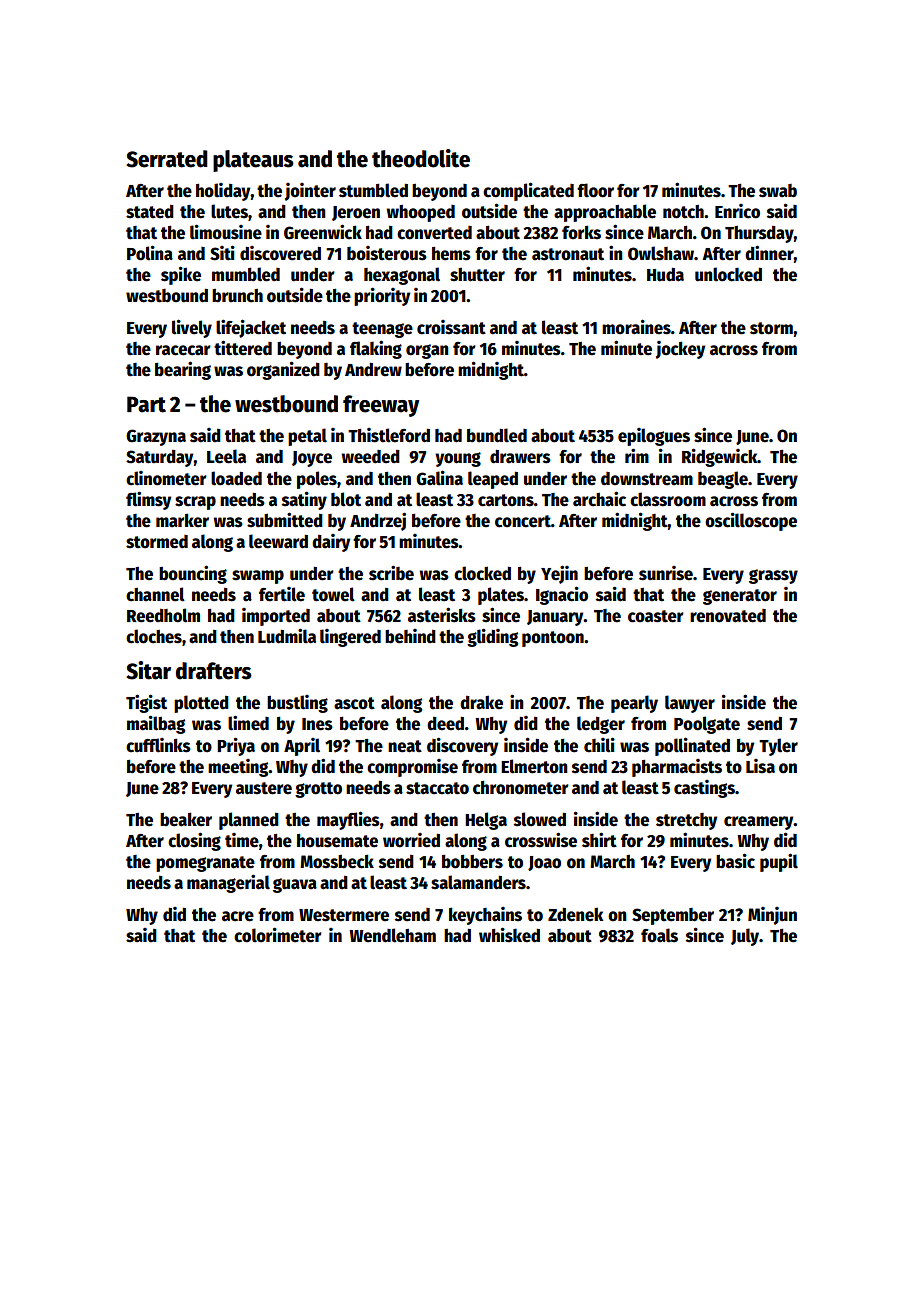 This screenshot has height=1314, width=924. I want to click on hems, so click(451, 254).
